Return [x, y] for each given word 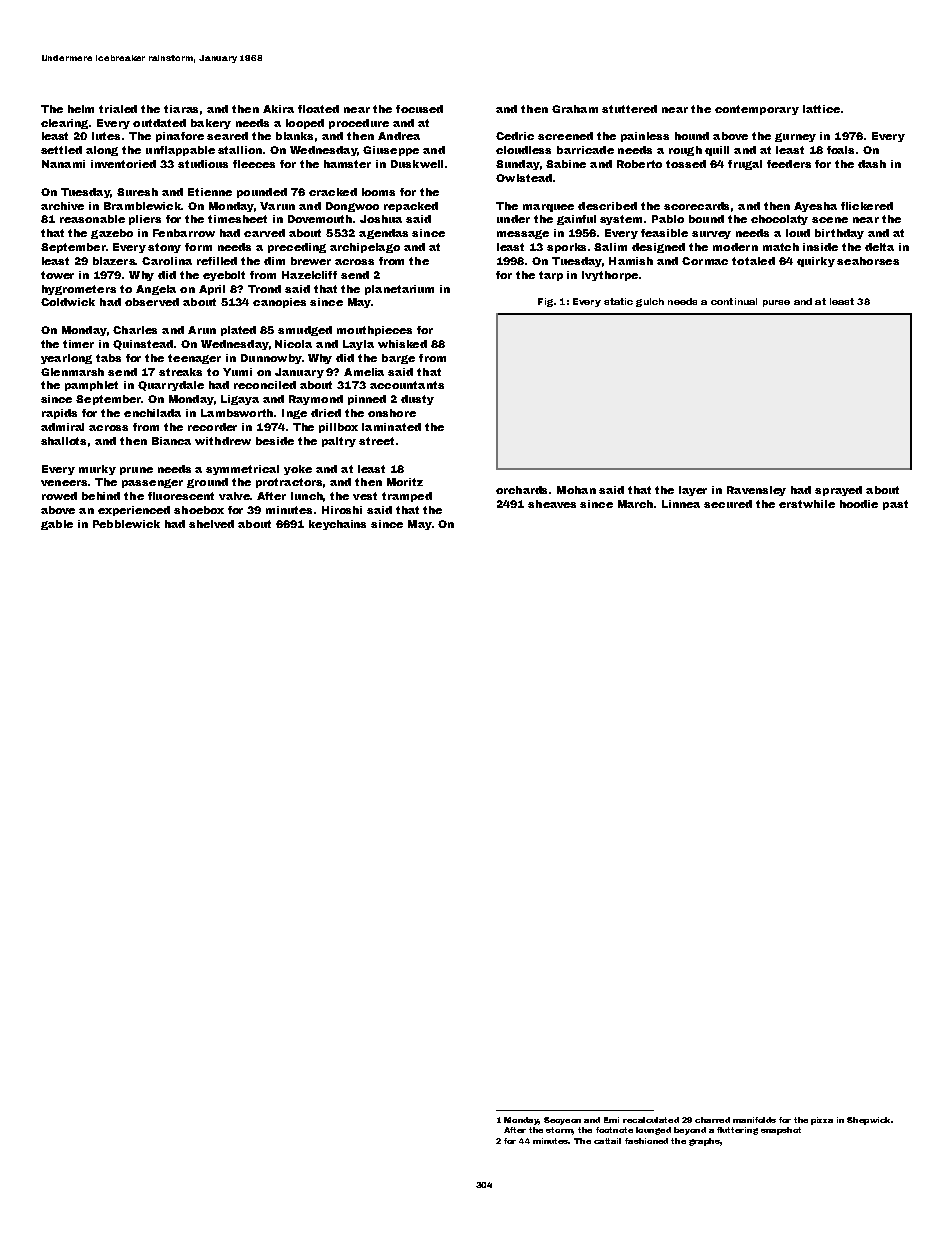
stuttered [629, 109]
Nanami [63, 164]
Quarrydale [171, 386]
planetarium [399, 290]
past [895, 505]
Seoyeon [562, 1121]
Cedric [515, 136]
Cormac [705, 261]
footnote [614, 1130]
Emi [611, 1120]
